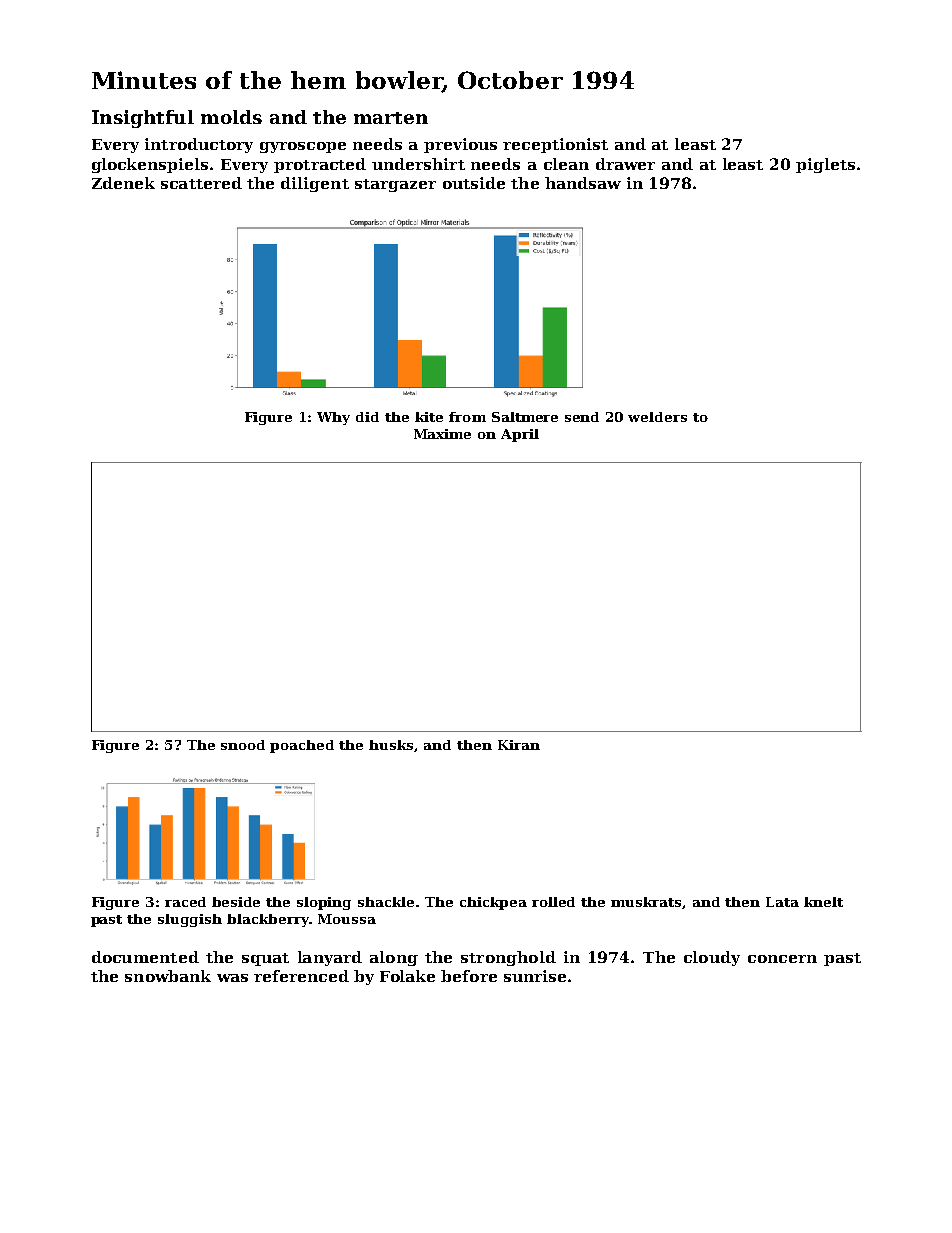 The image size is (952, 1233). I want to click on marten, so click(391, 118).
